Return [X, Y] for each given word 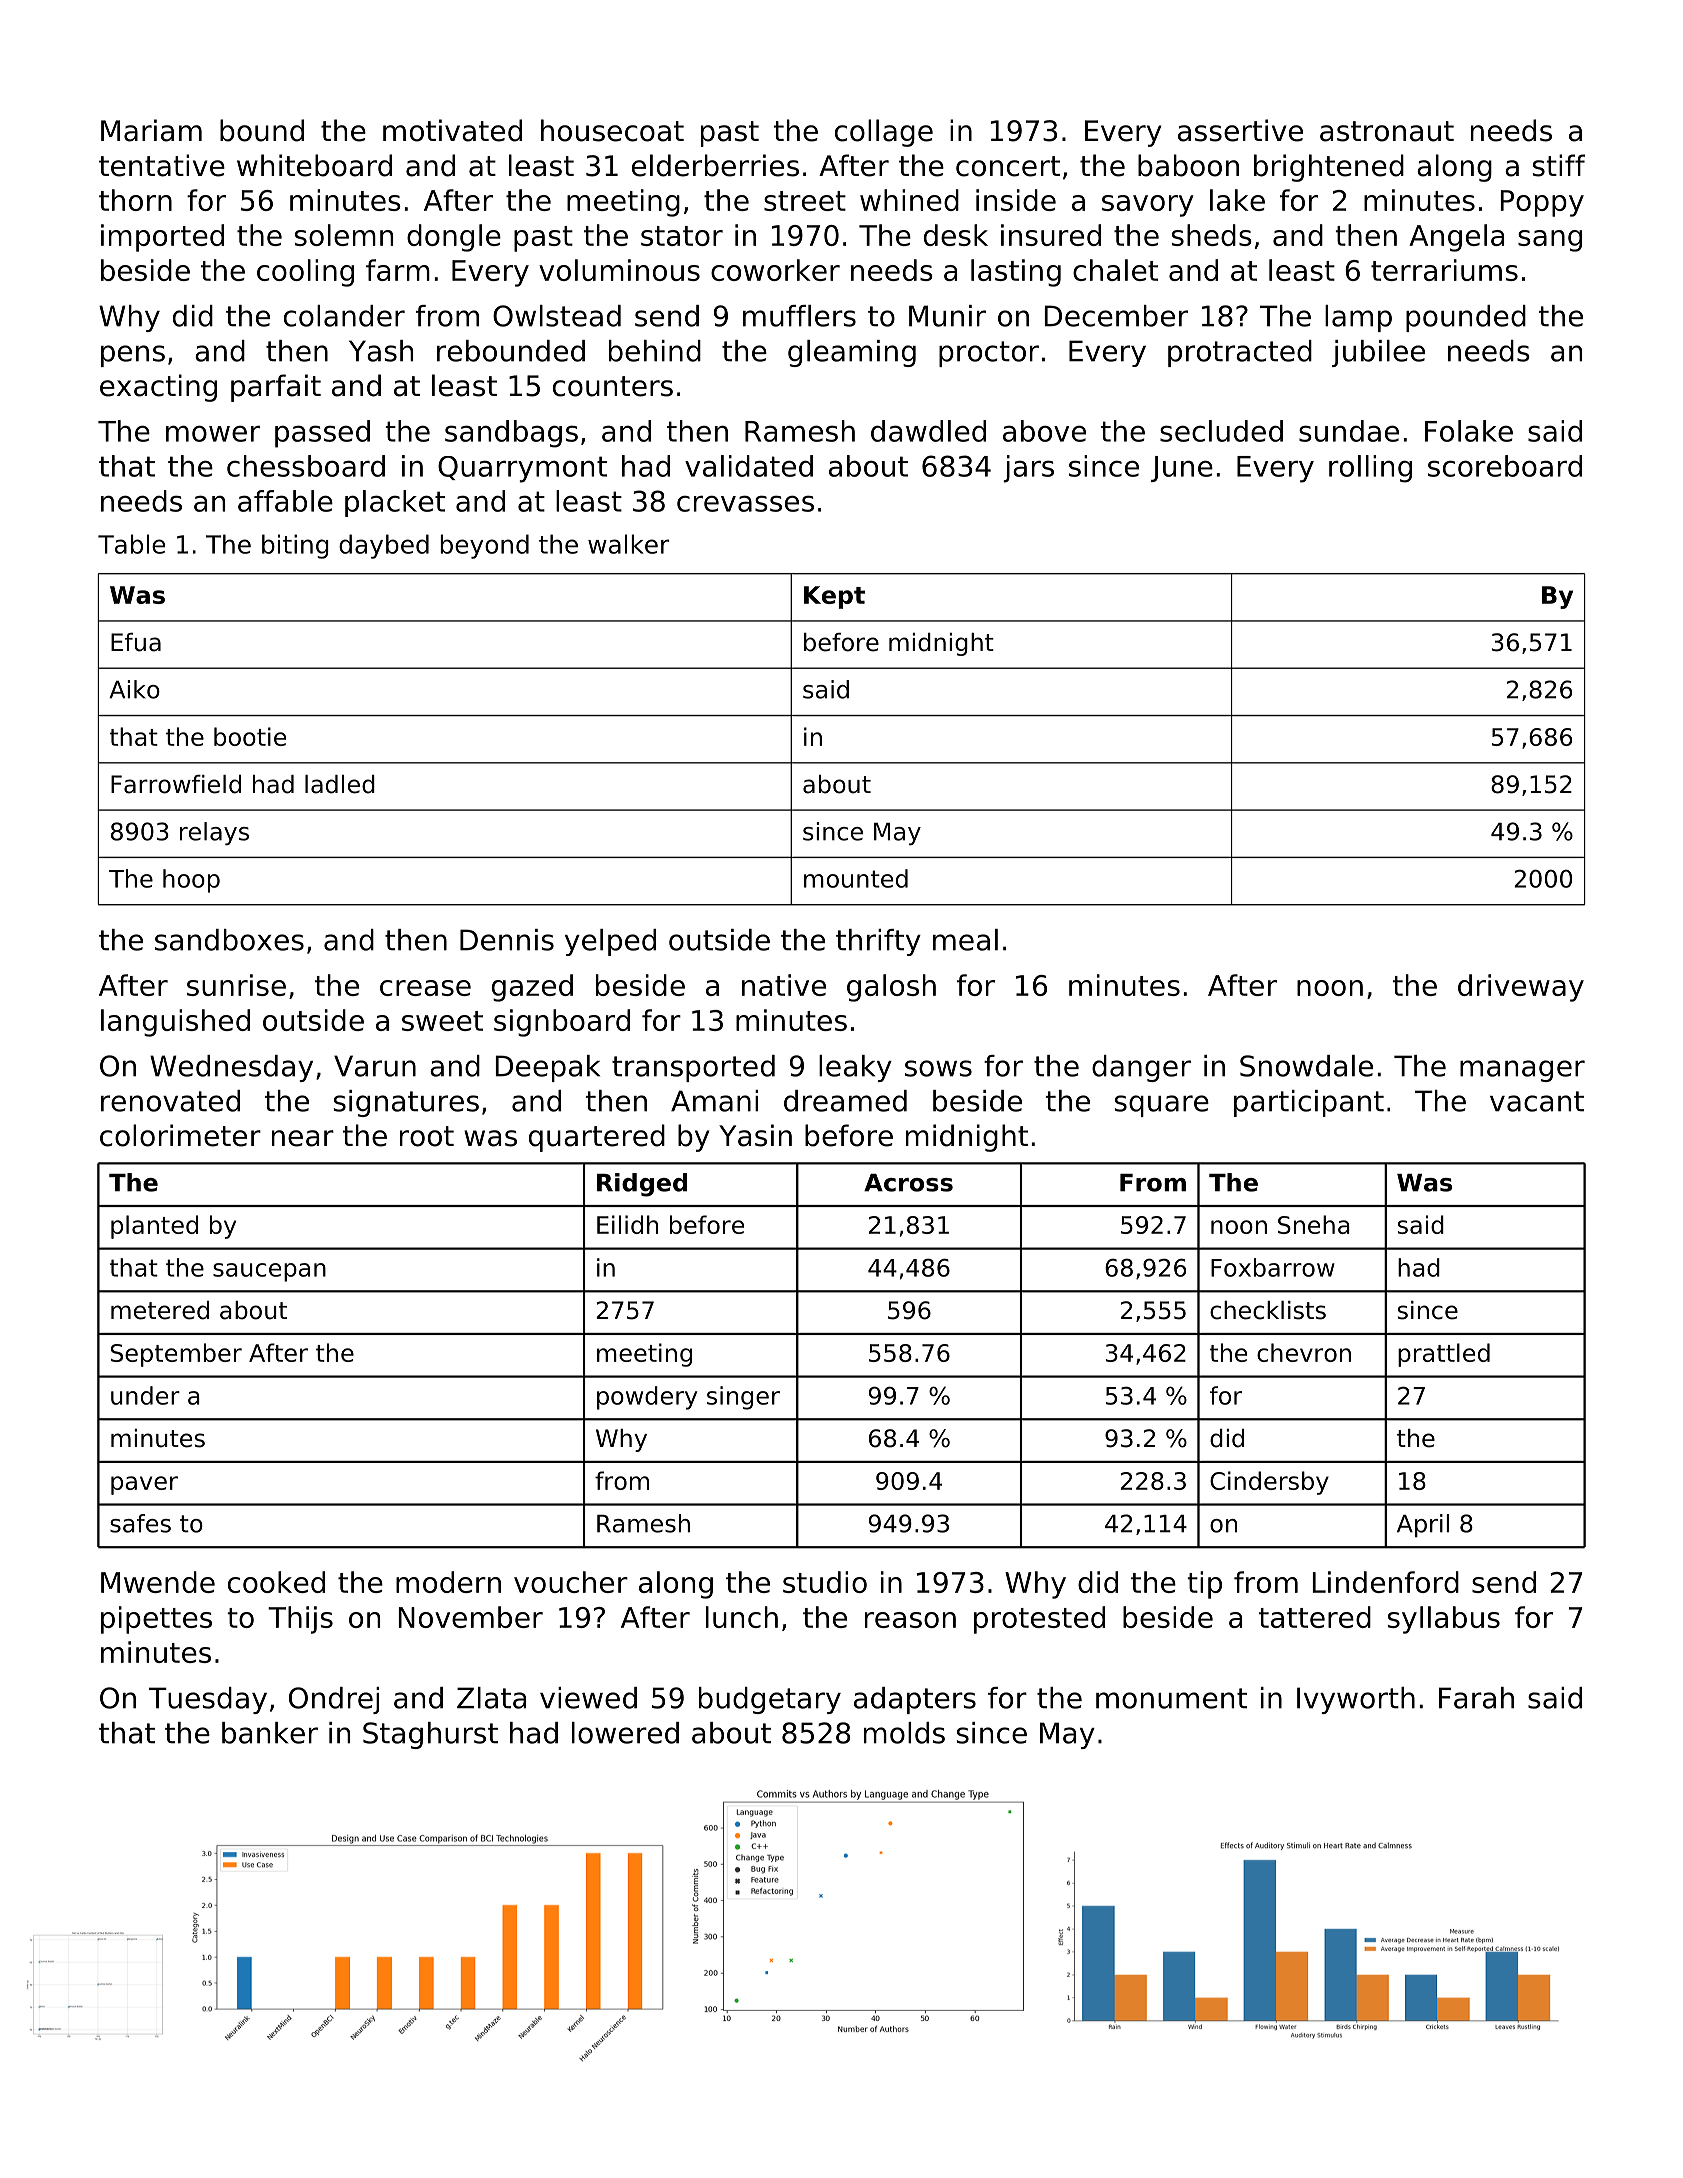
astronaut [1387, 131]
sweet [442, 1021]
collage [884, 133]
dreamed [845, 1101]
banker [270, 1733]
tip [1204, 1585]
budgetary [770, 1700]
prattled [1444, 1355]
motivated [452, 130]
